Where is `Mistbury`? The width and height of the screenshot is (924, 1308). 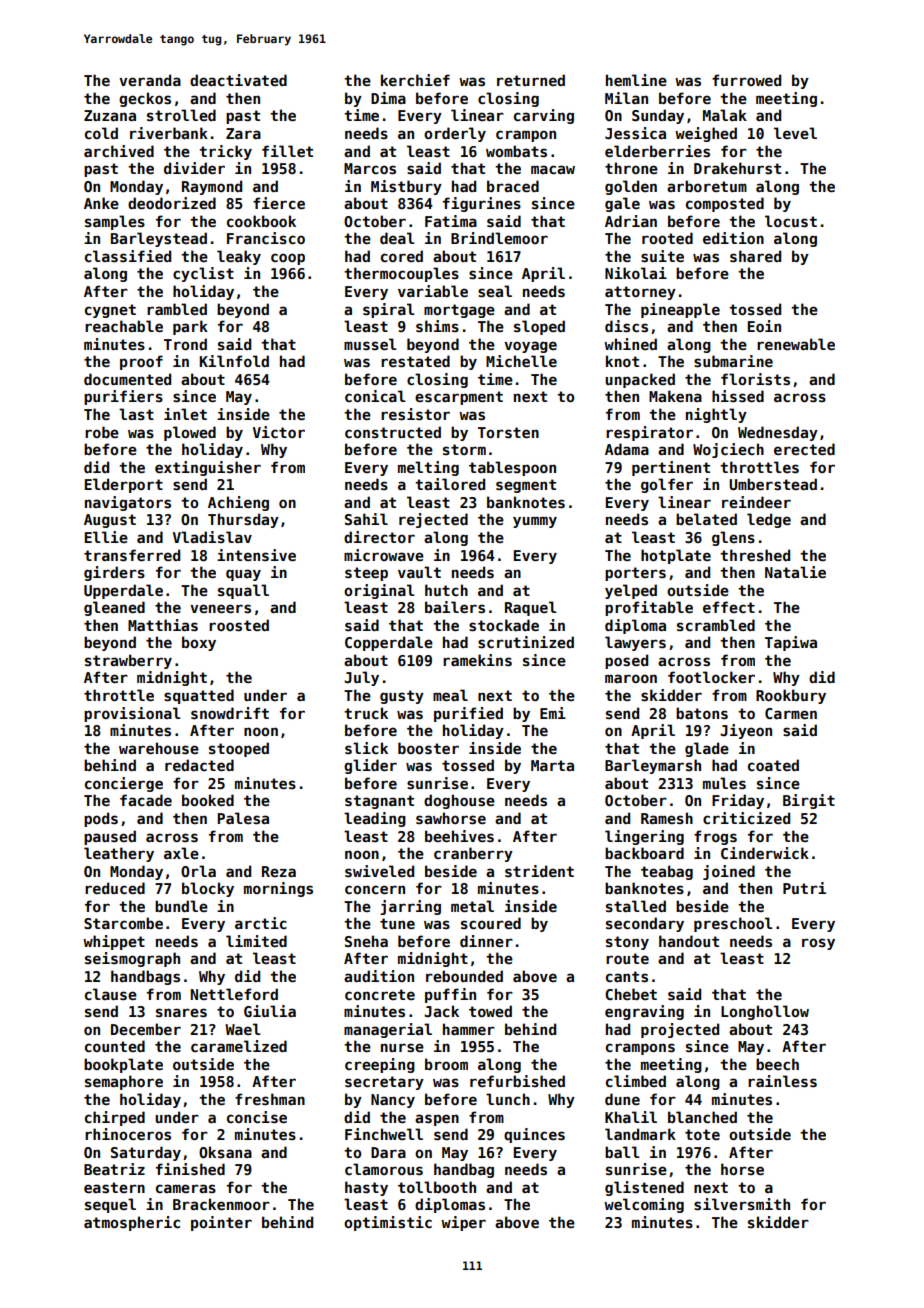
Mistbury is located at coordinates (406, 187).
